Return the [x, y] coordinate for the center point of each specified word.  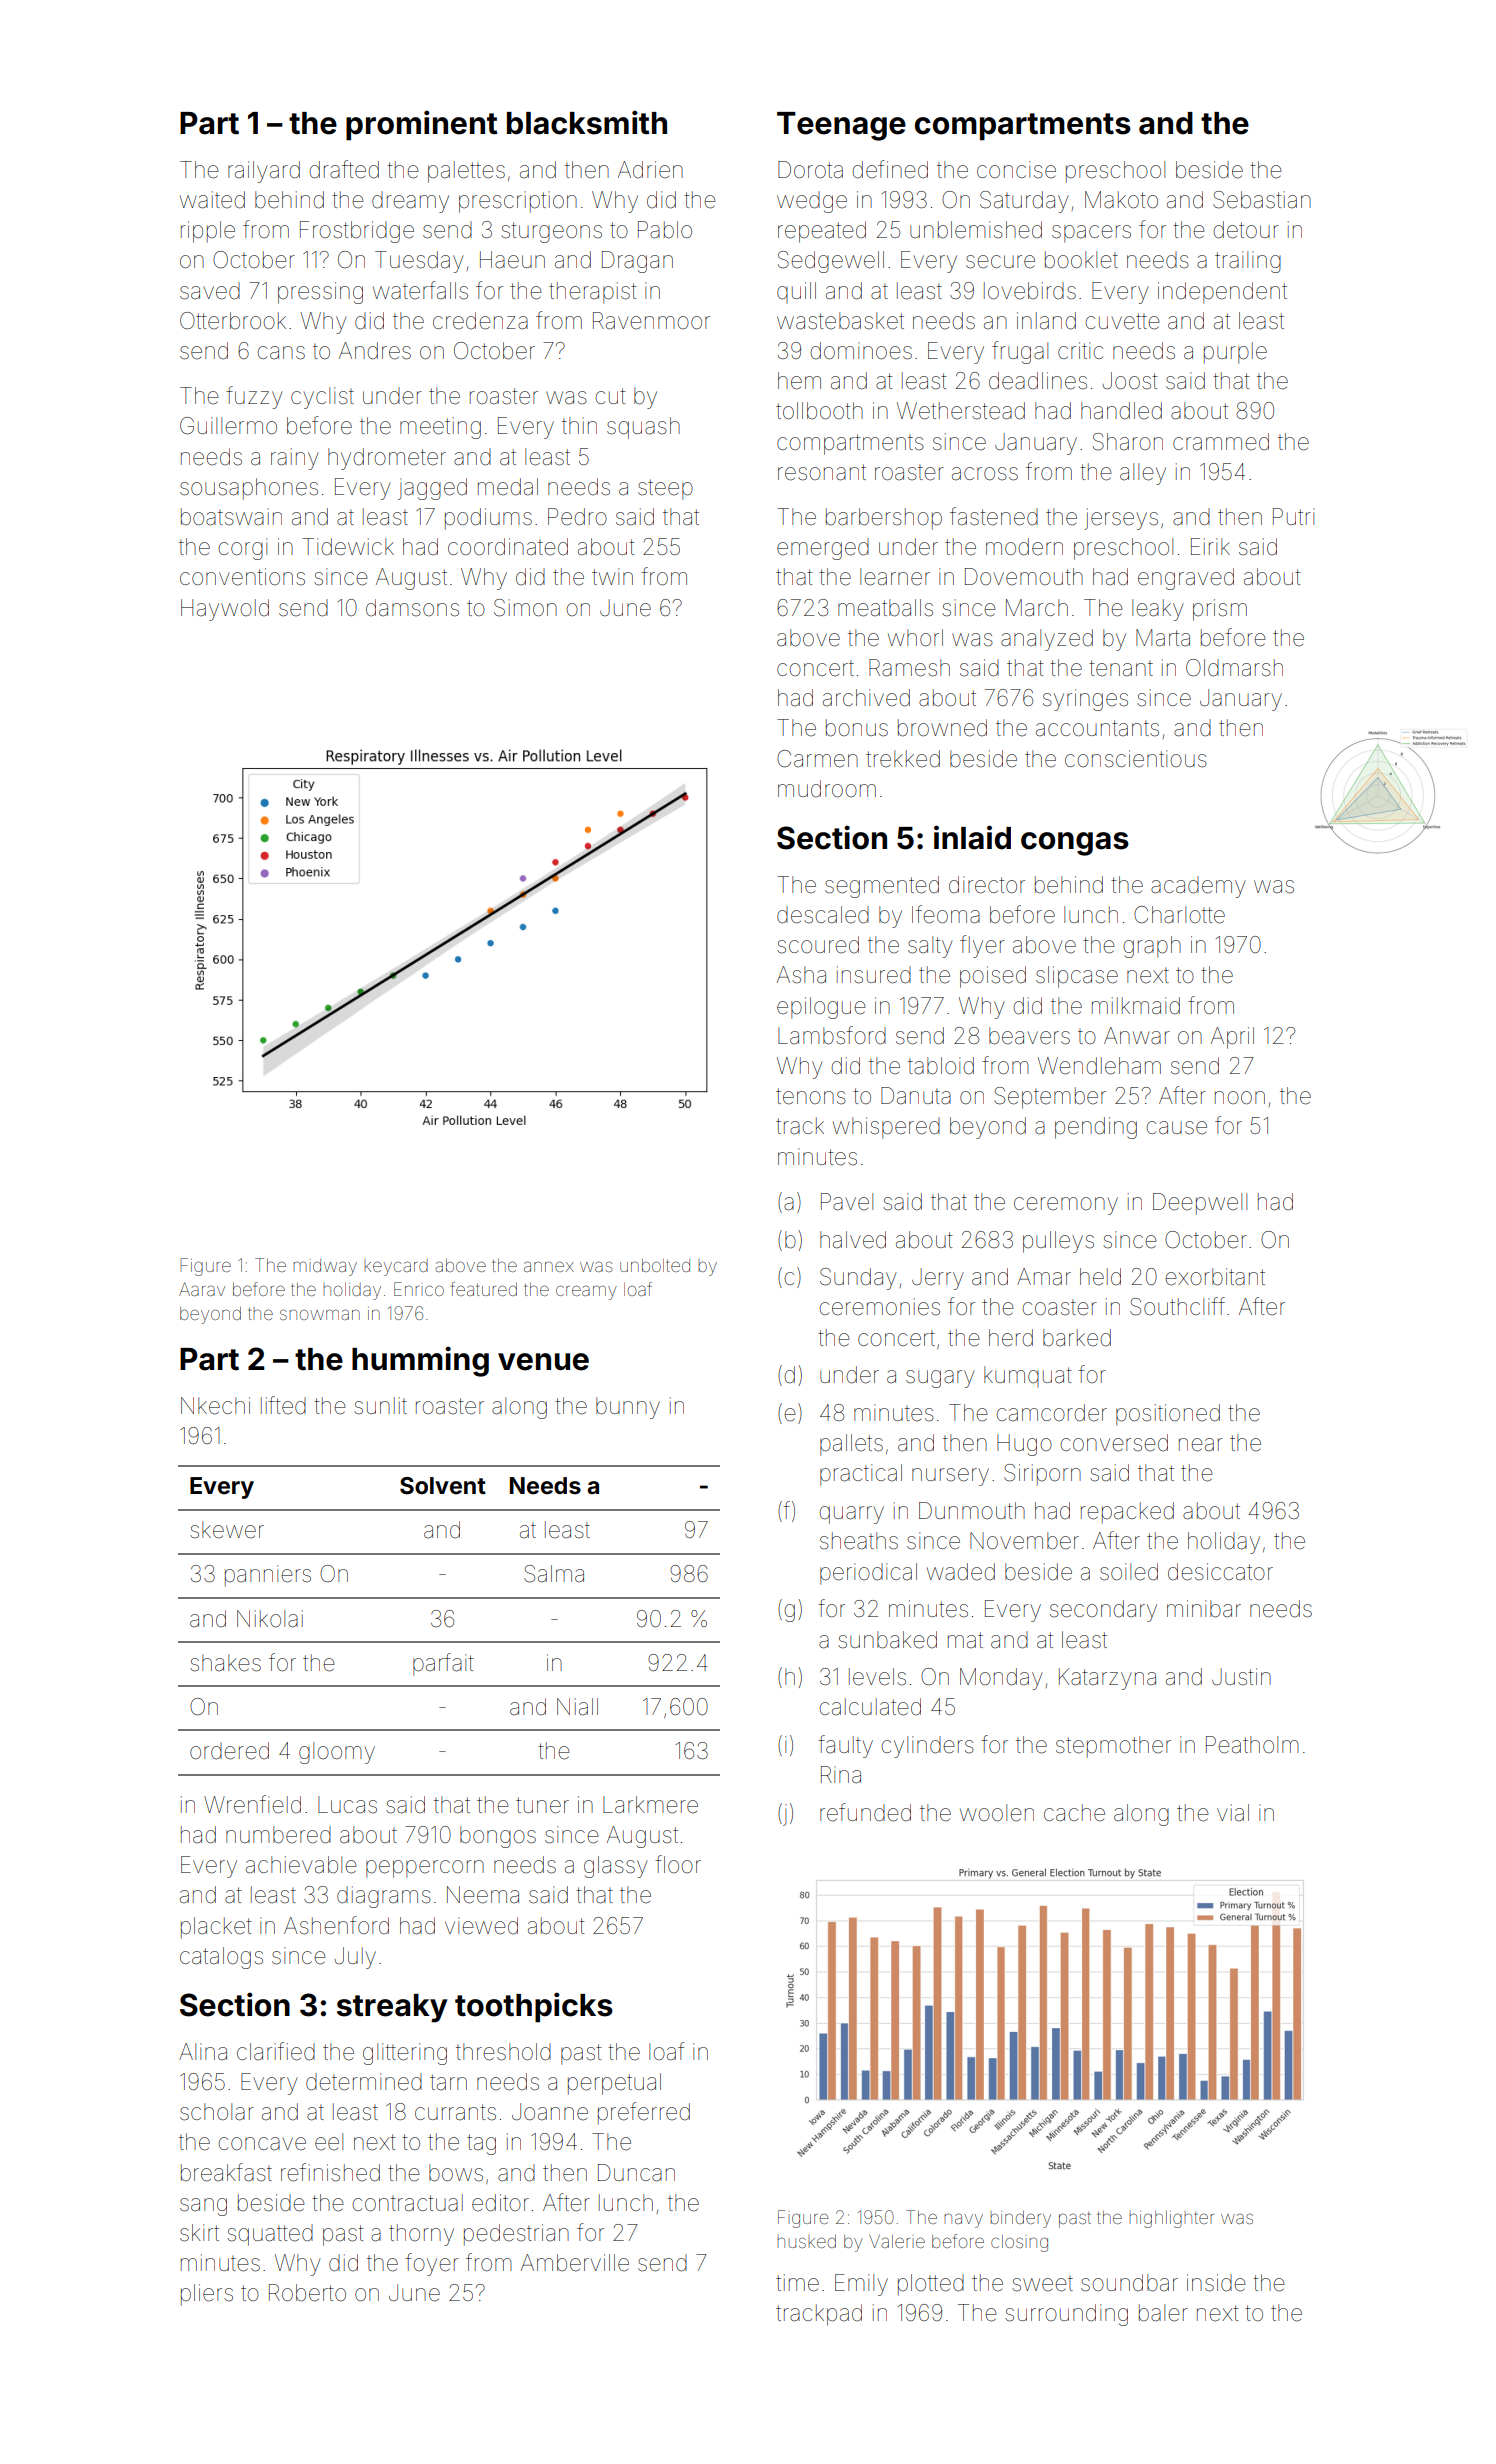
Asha [801, 975]
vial [1233, 1813]
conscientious [1136, 759]
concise [1016, 170]
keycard [396, 1267]
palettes [466, 172]
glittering [405, 2054]
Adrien [650, 170]
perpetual [614, 2084]
